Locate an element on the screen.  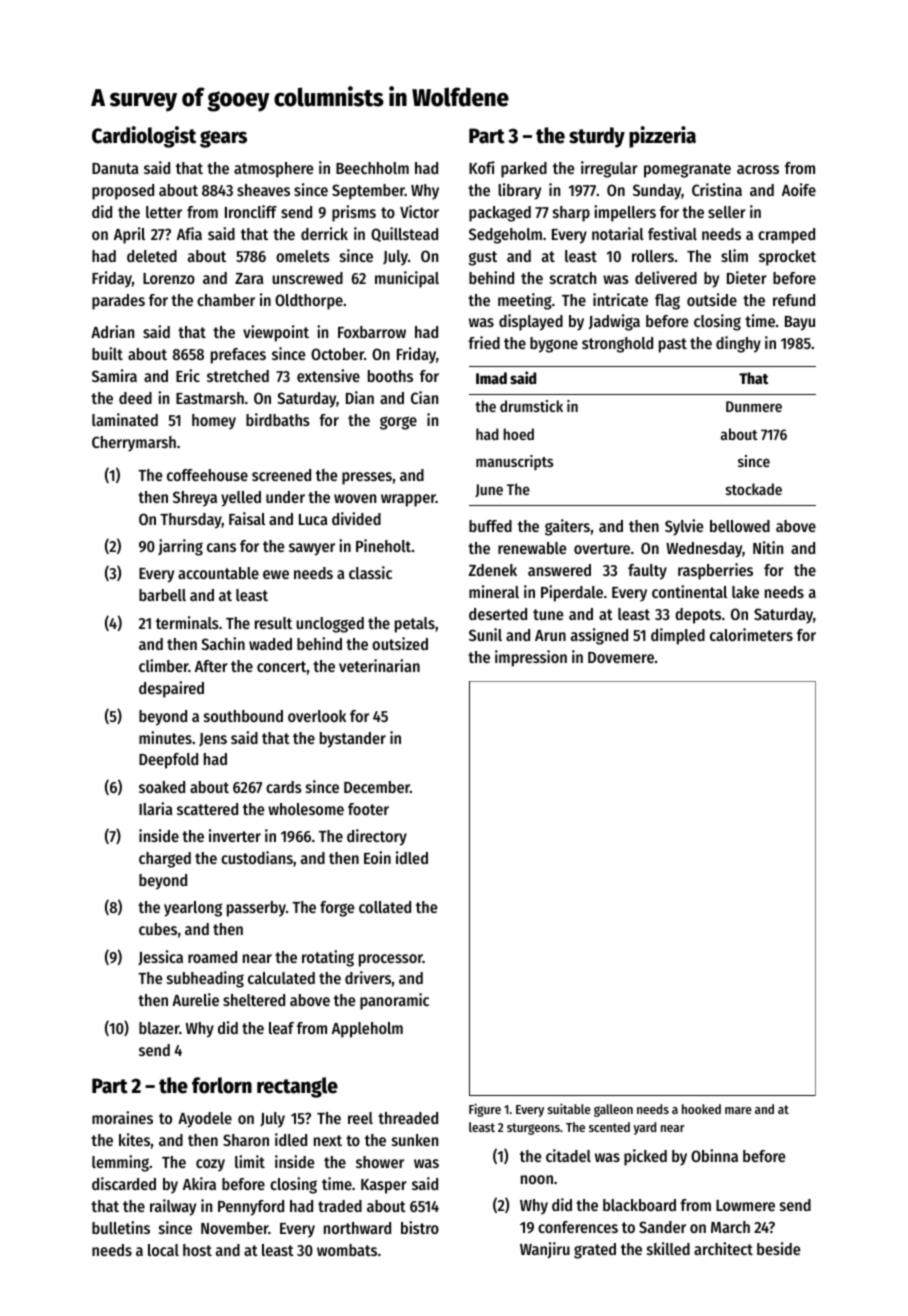
Arun is located at coordinates (550, 635).
